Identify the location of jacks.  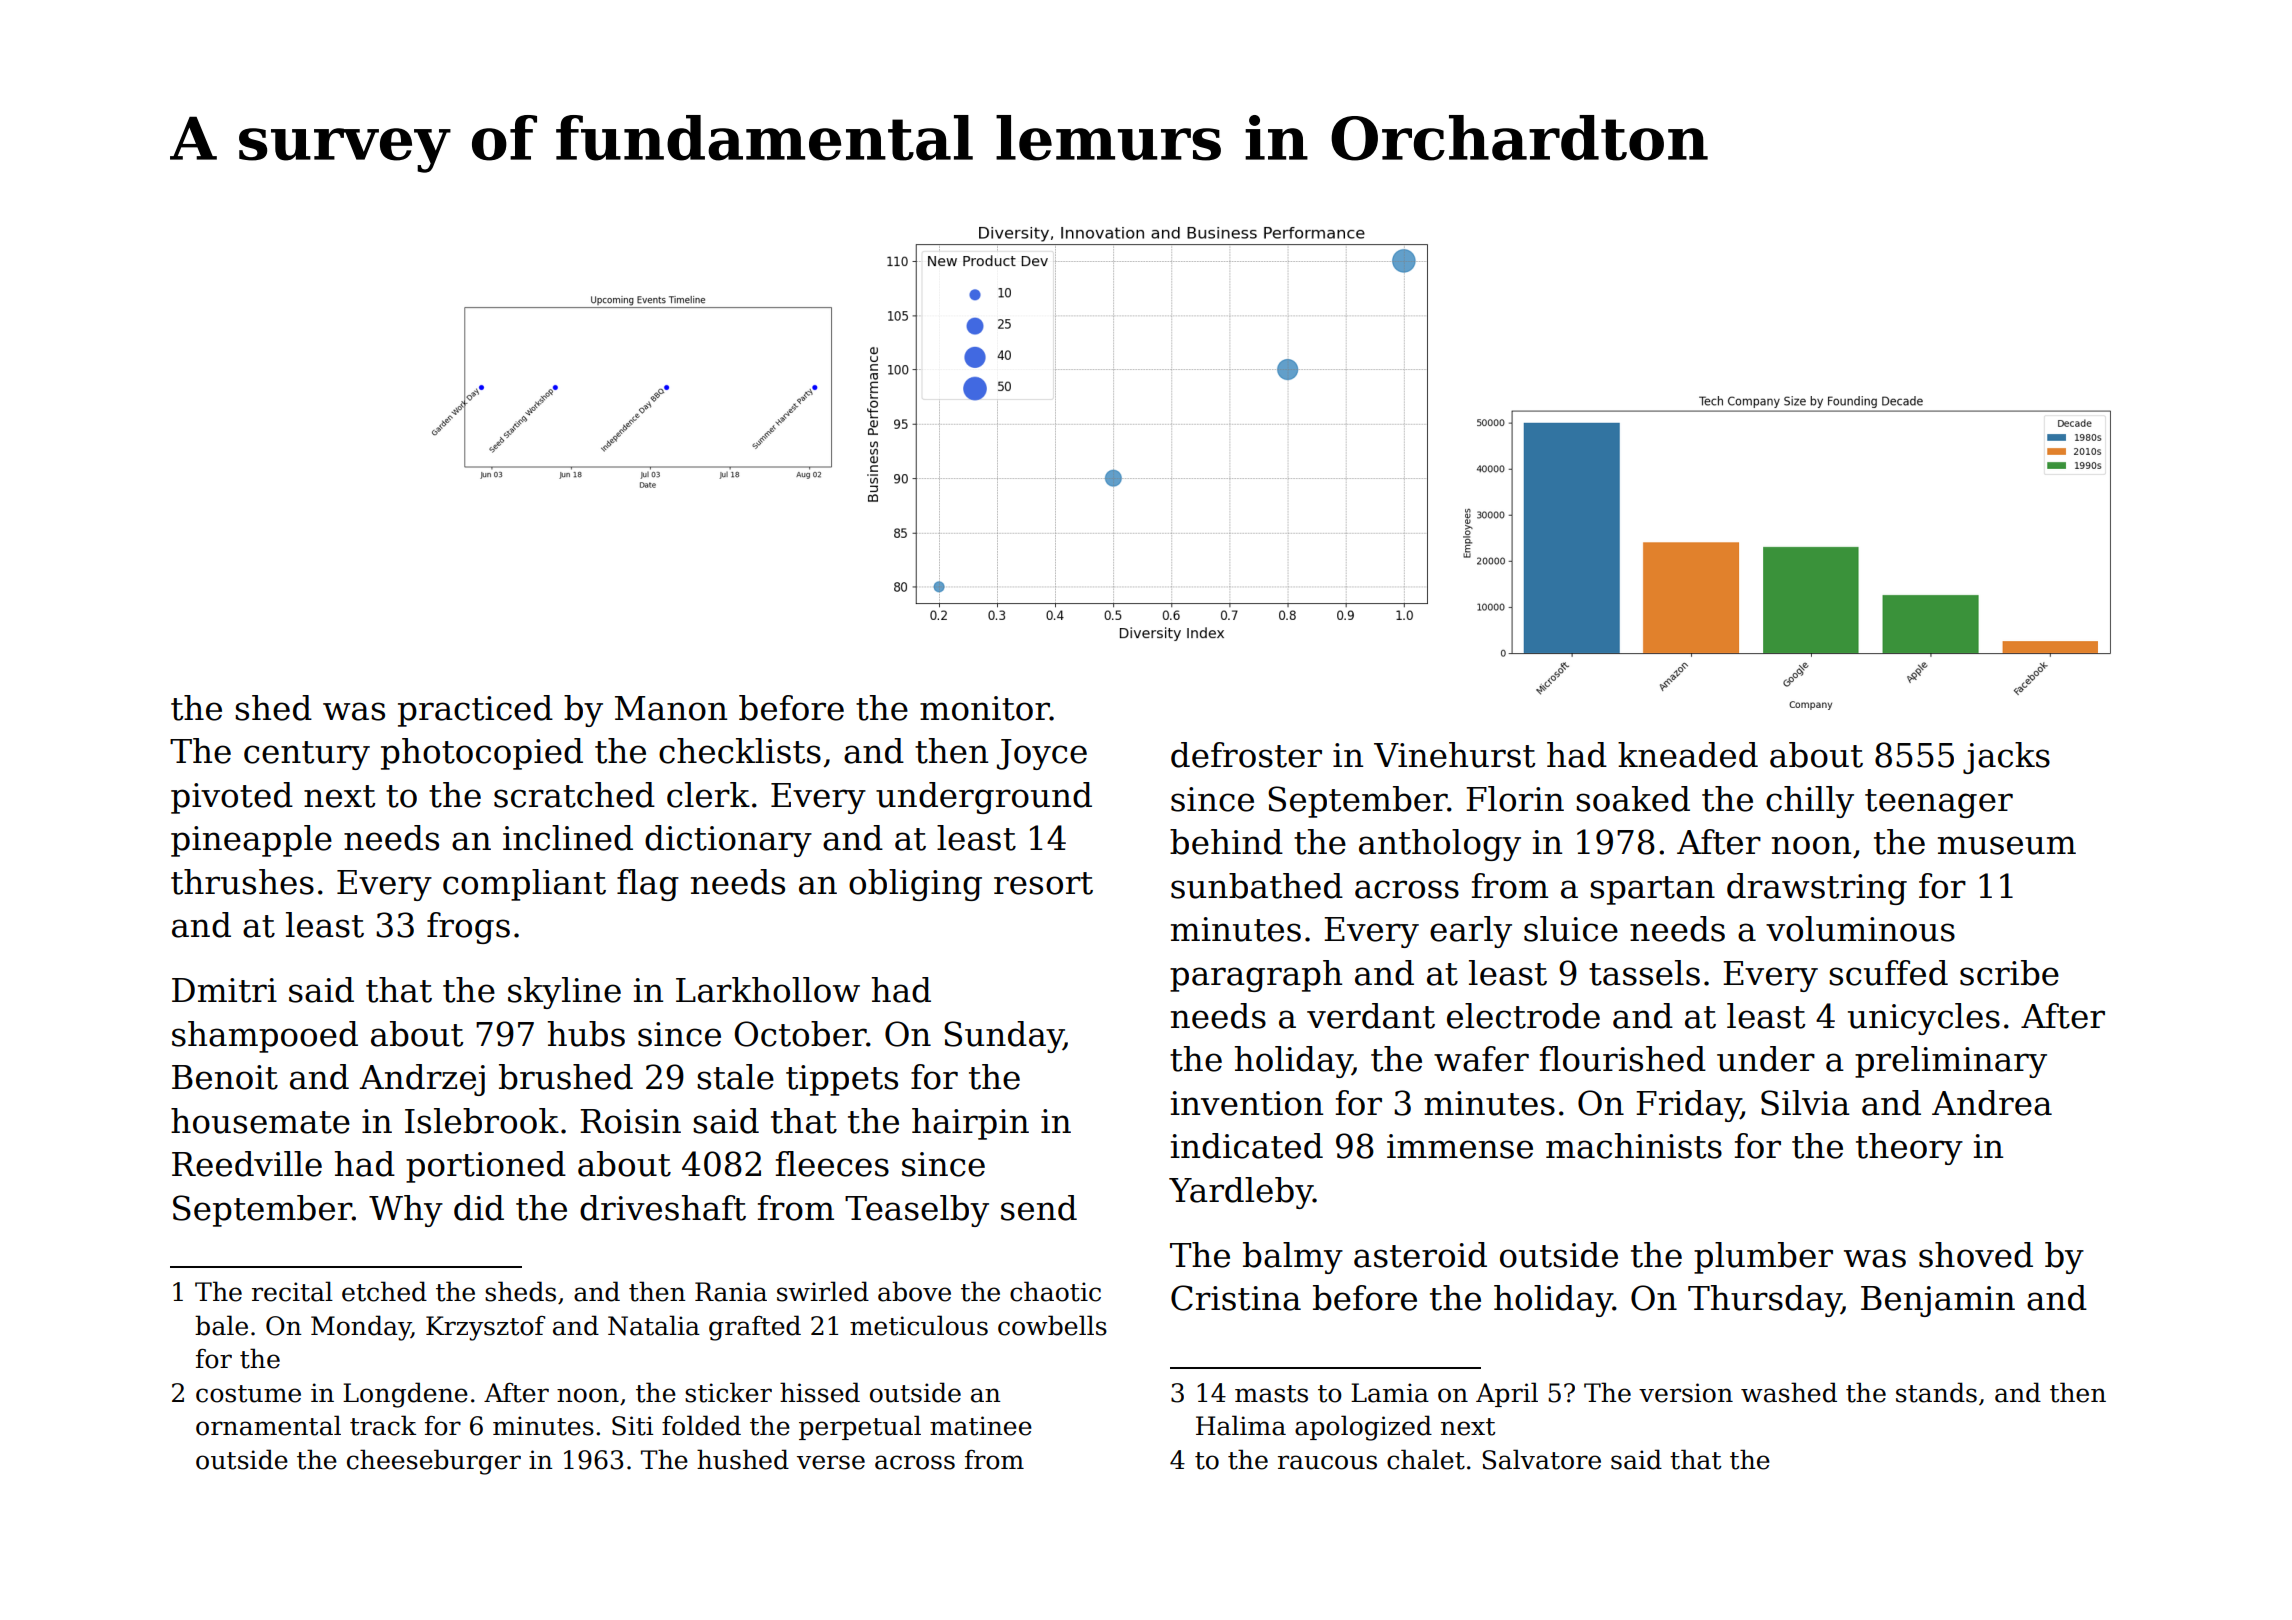
(2006, 758).
